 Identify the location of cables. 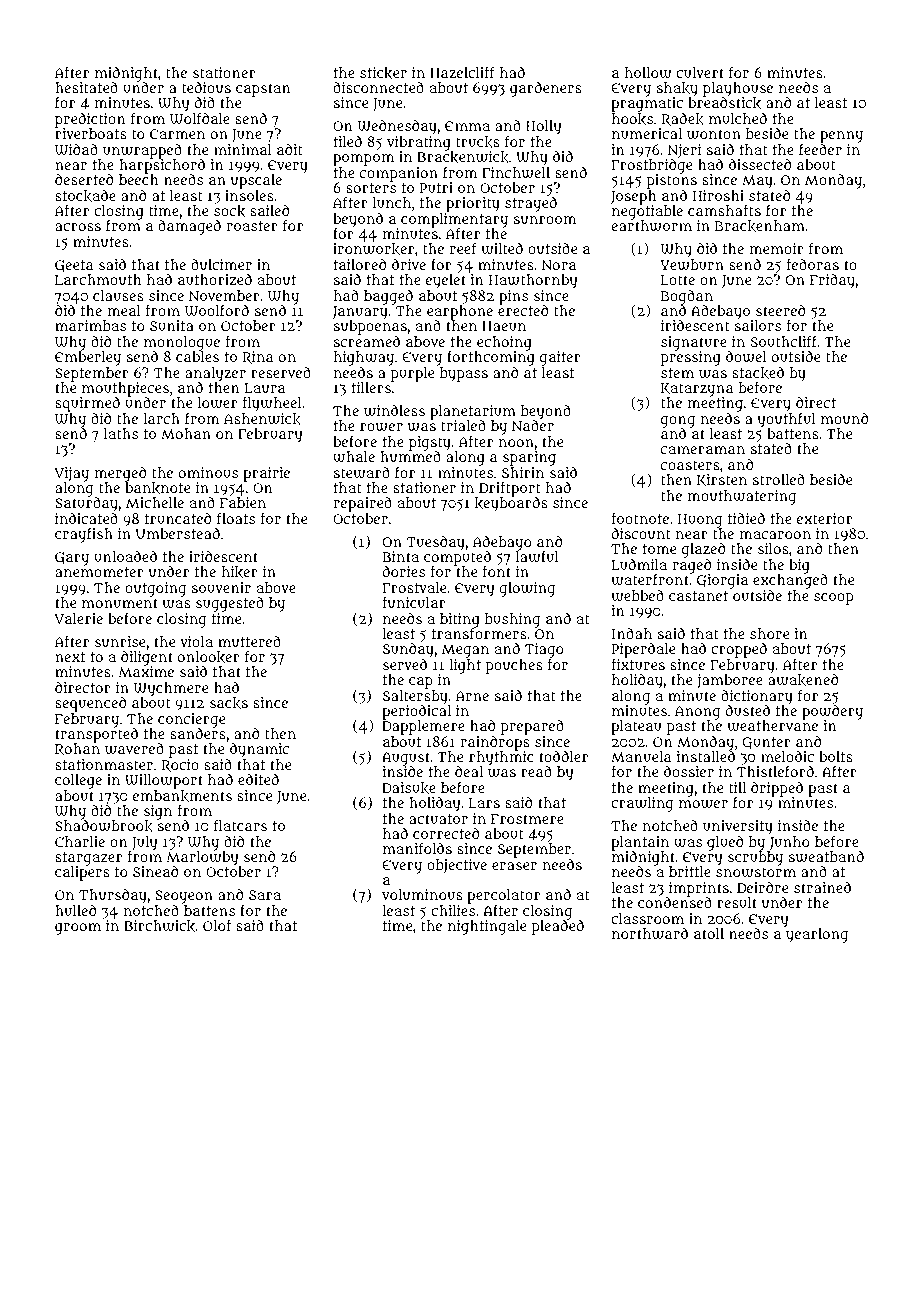
(197, 356).
